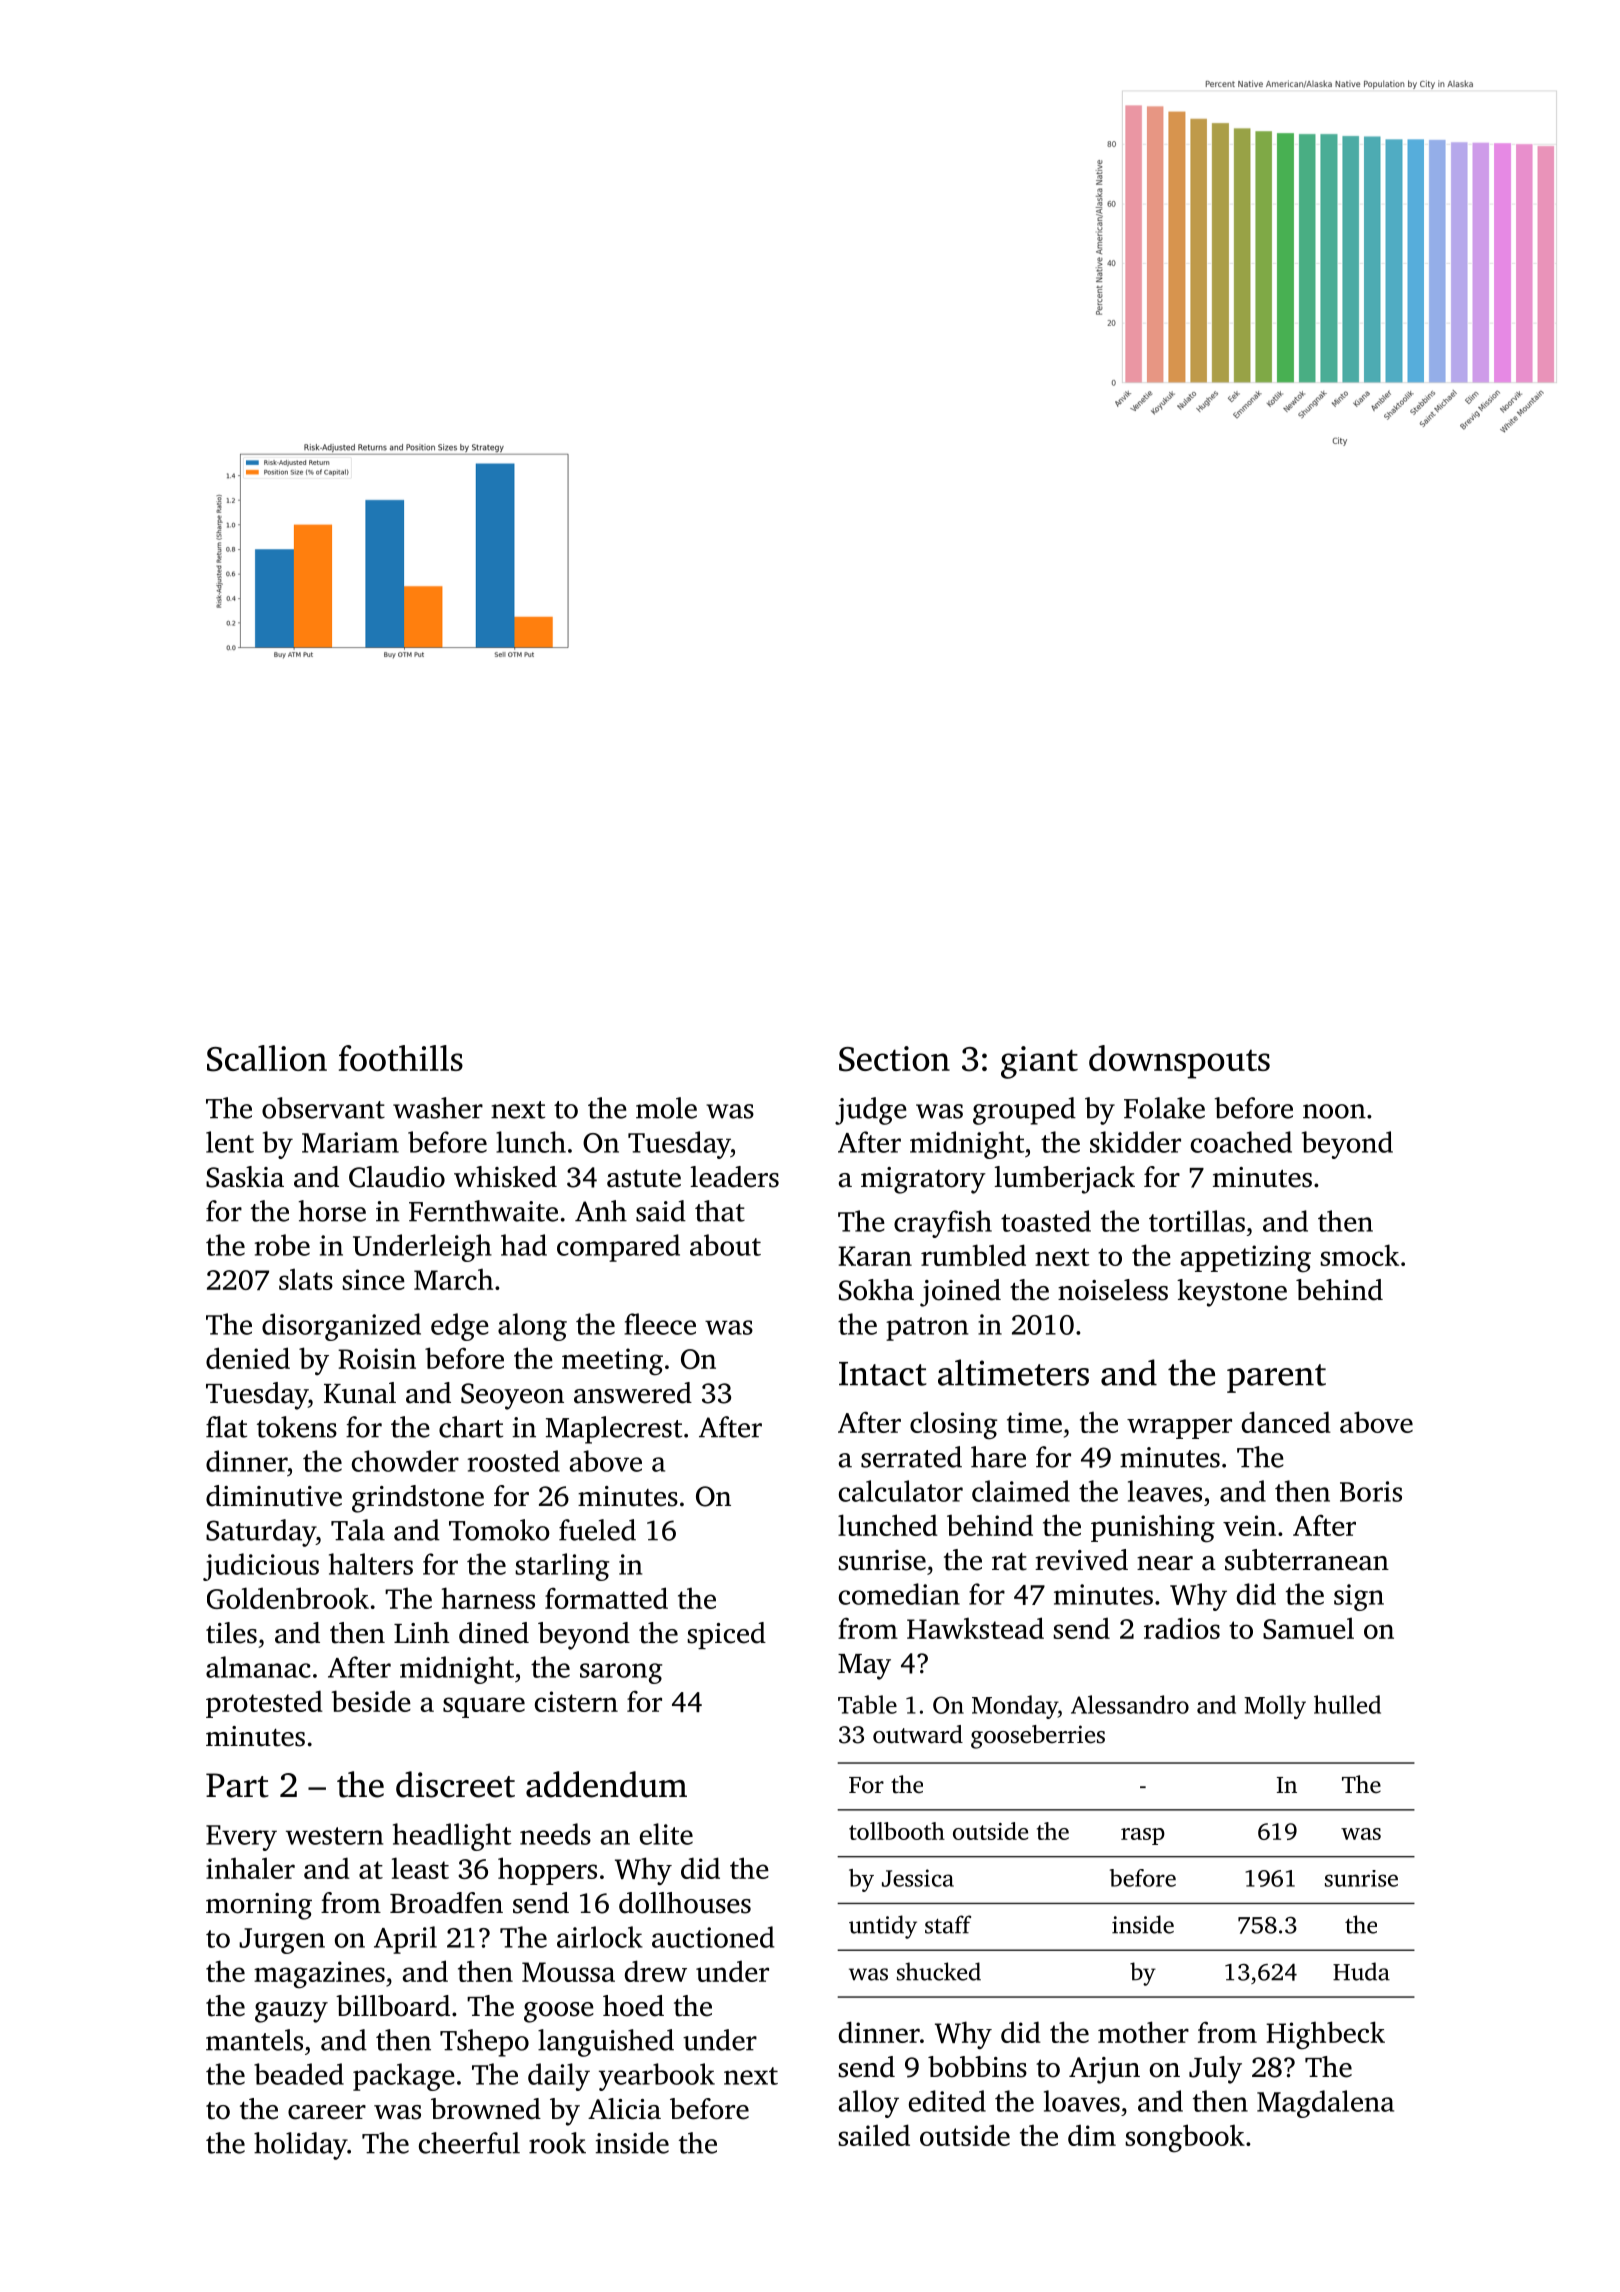  I want to click on roosted, so click(513, 1461).
